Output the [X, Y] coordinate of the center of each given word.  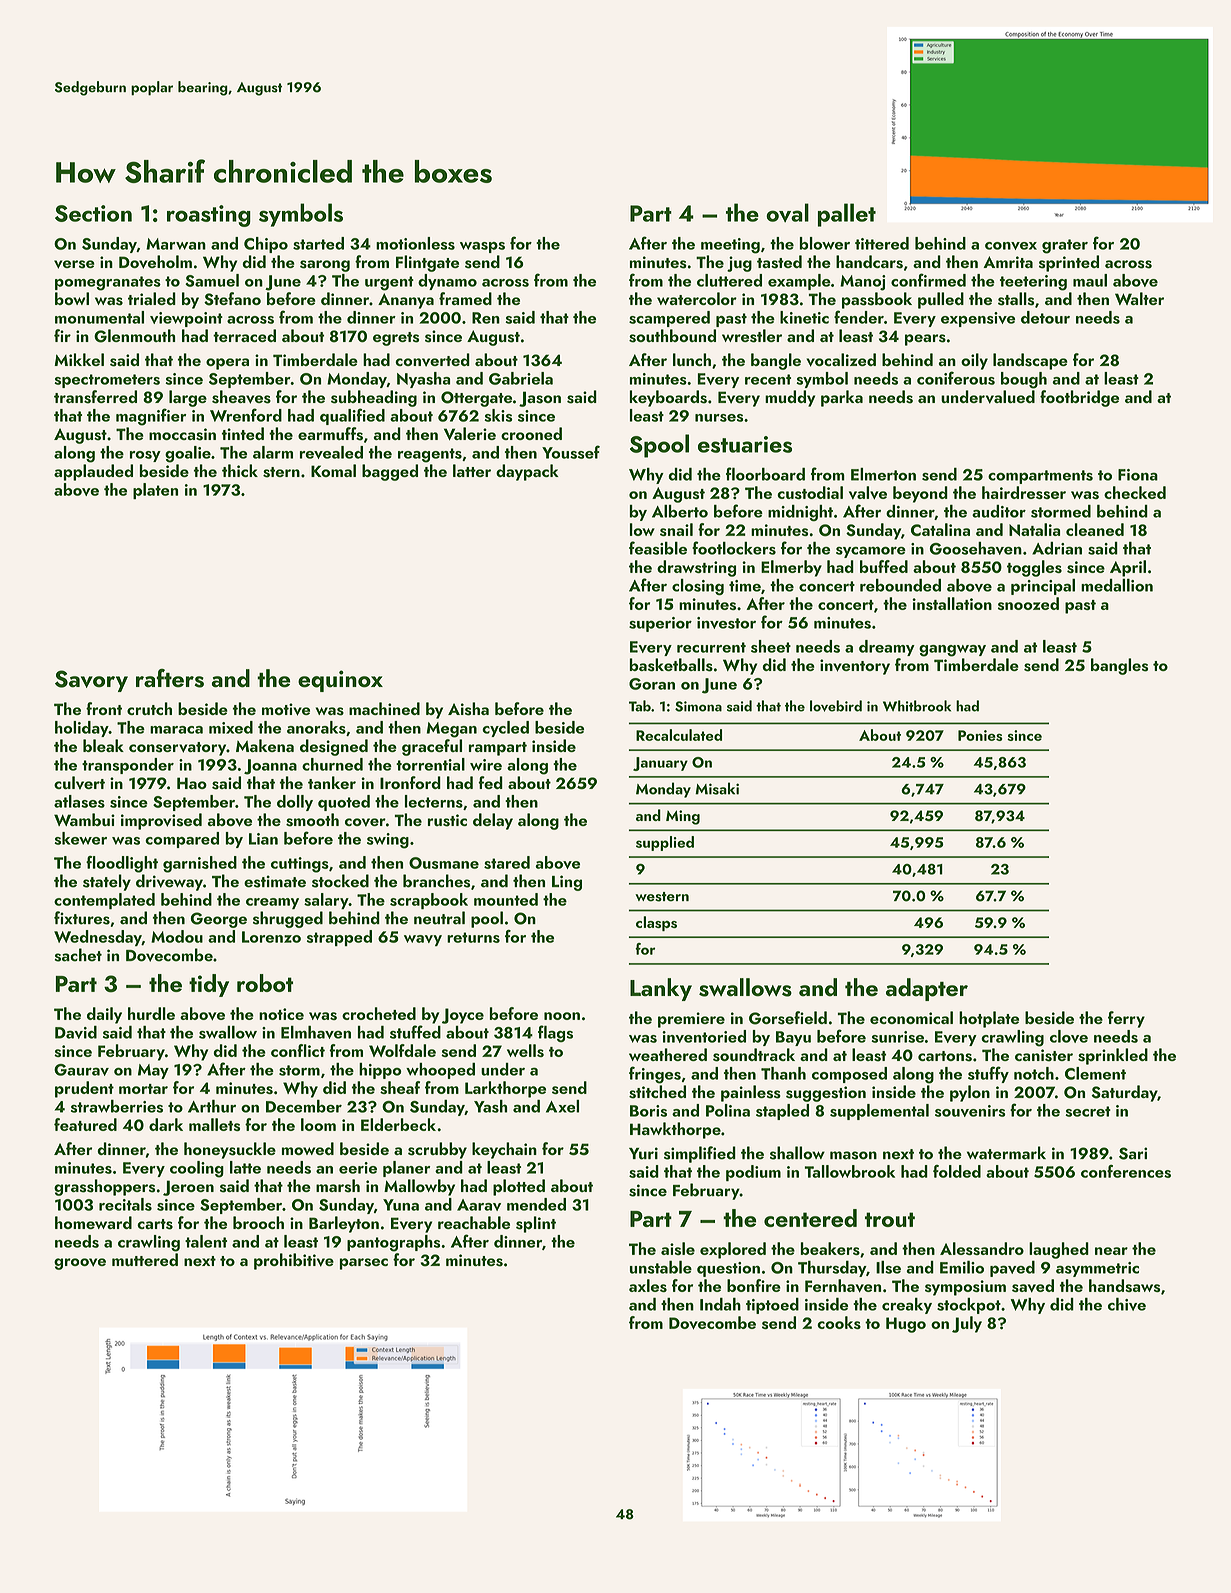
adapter [927, 989]
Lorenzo [271, 937]
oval [787, 212]
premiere [691, 1020]
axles [648, 1285]
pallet [847, 215]
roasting [209, 216]
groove [80, 1264]
